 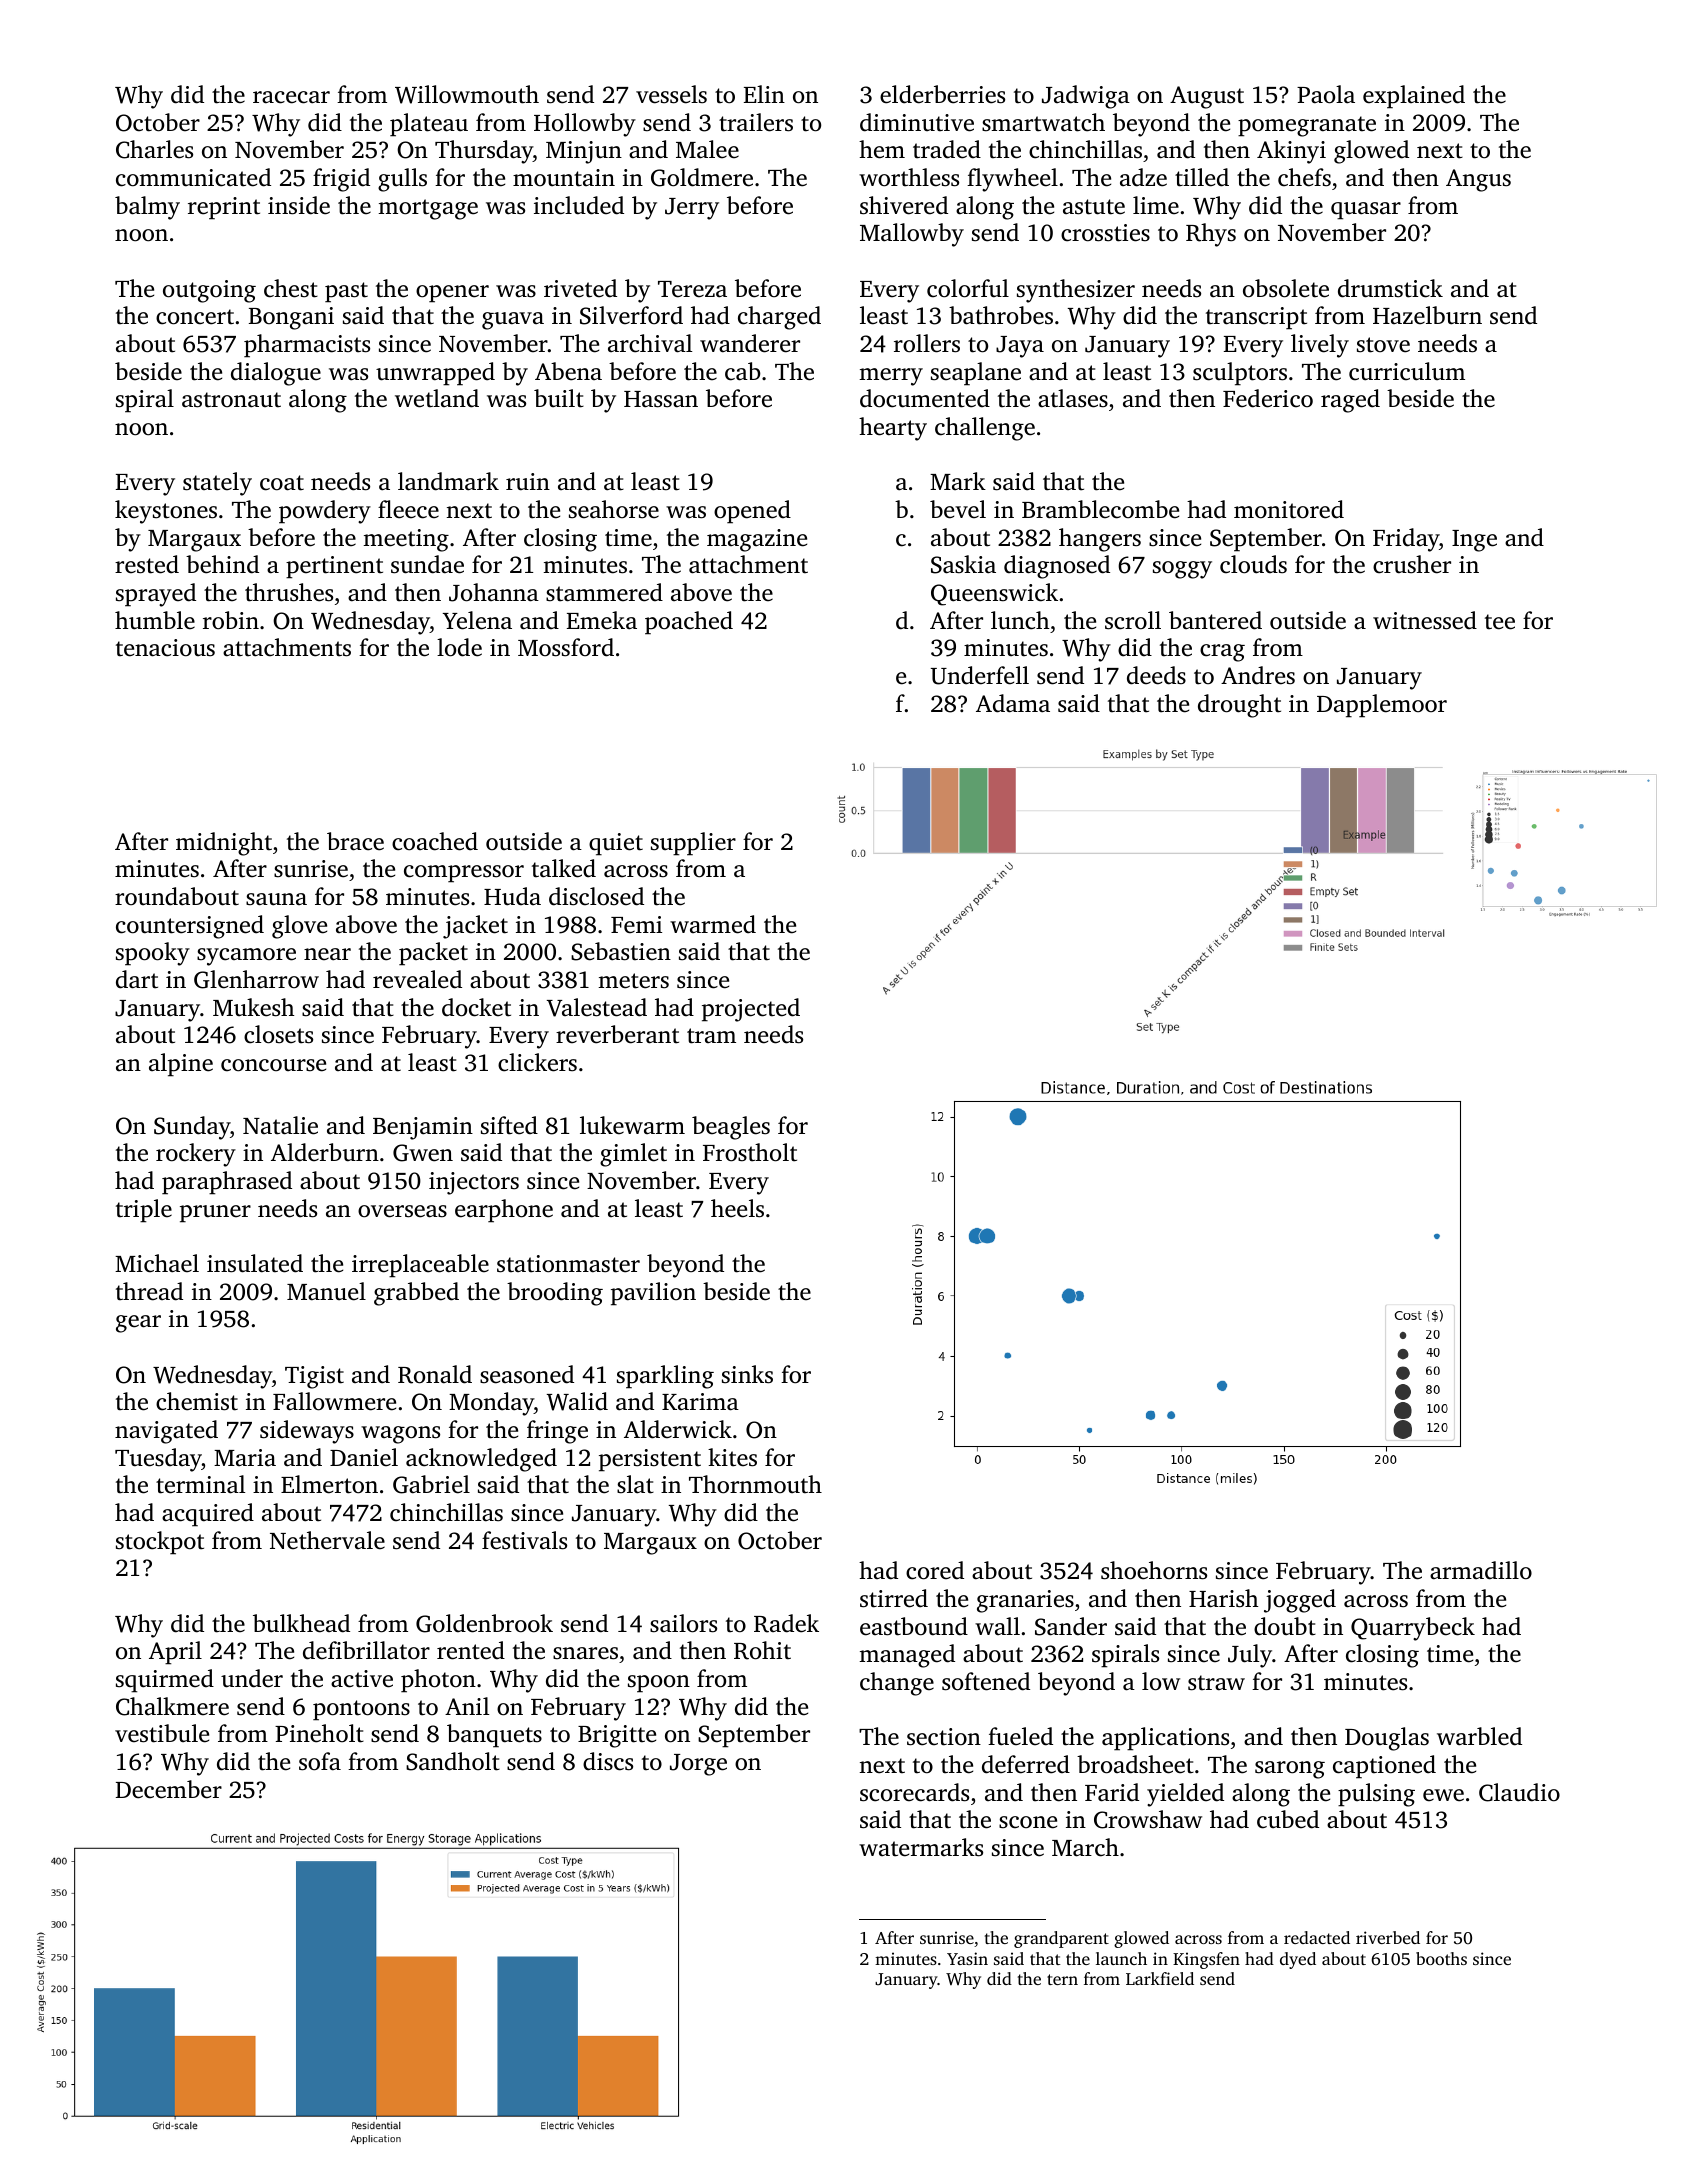 I want to click on Yasin, so click(x=967, y=1958).
